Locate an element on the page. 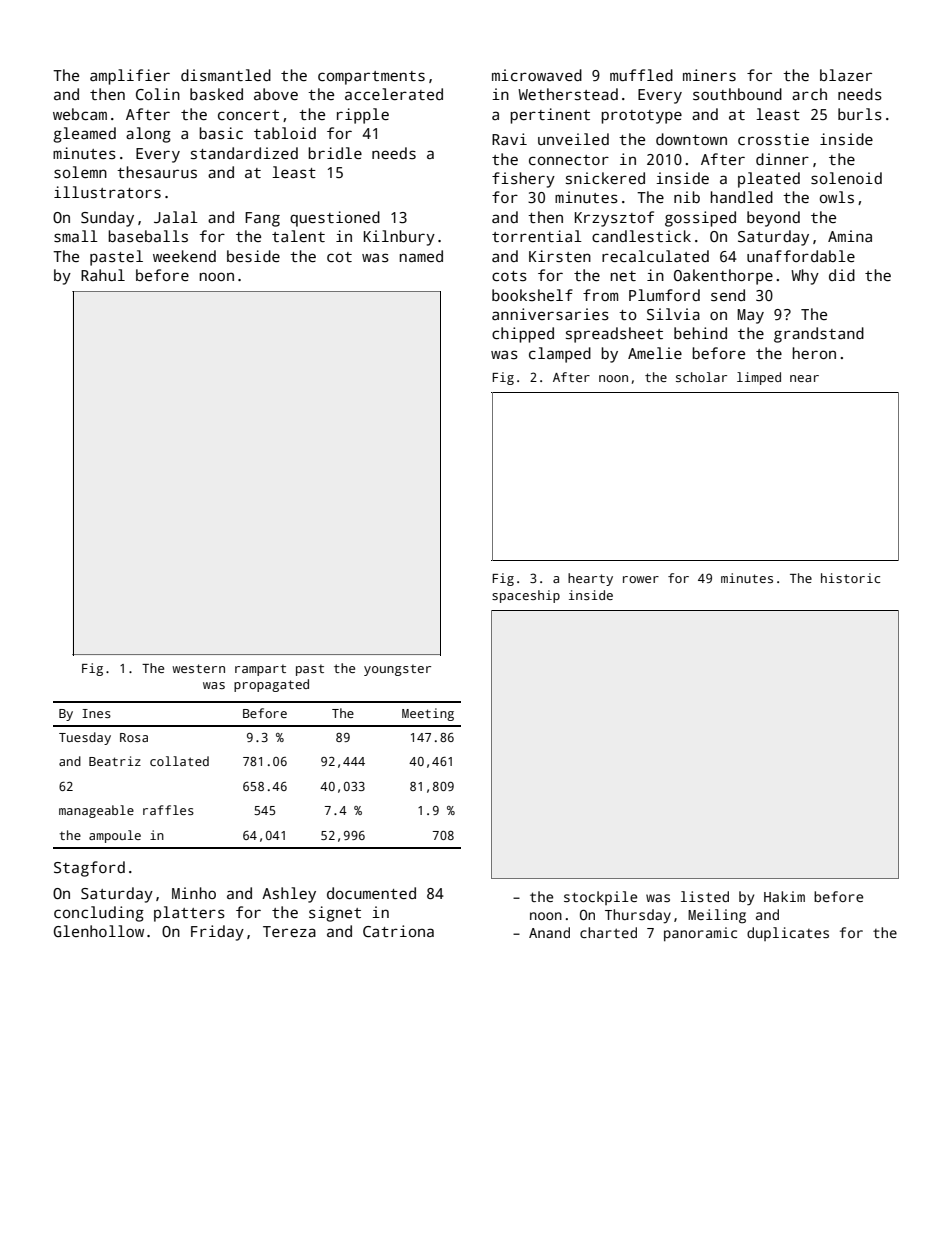  chipped is located at coordinates (523, 335).
